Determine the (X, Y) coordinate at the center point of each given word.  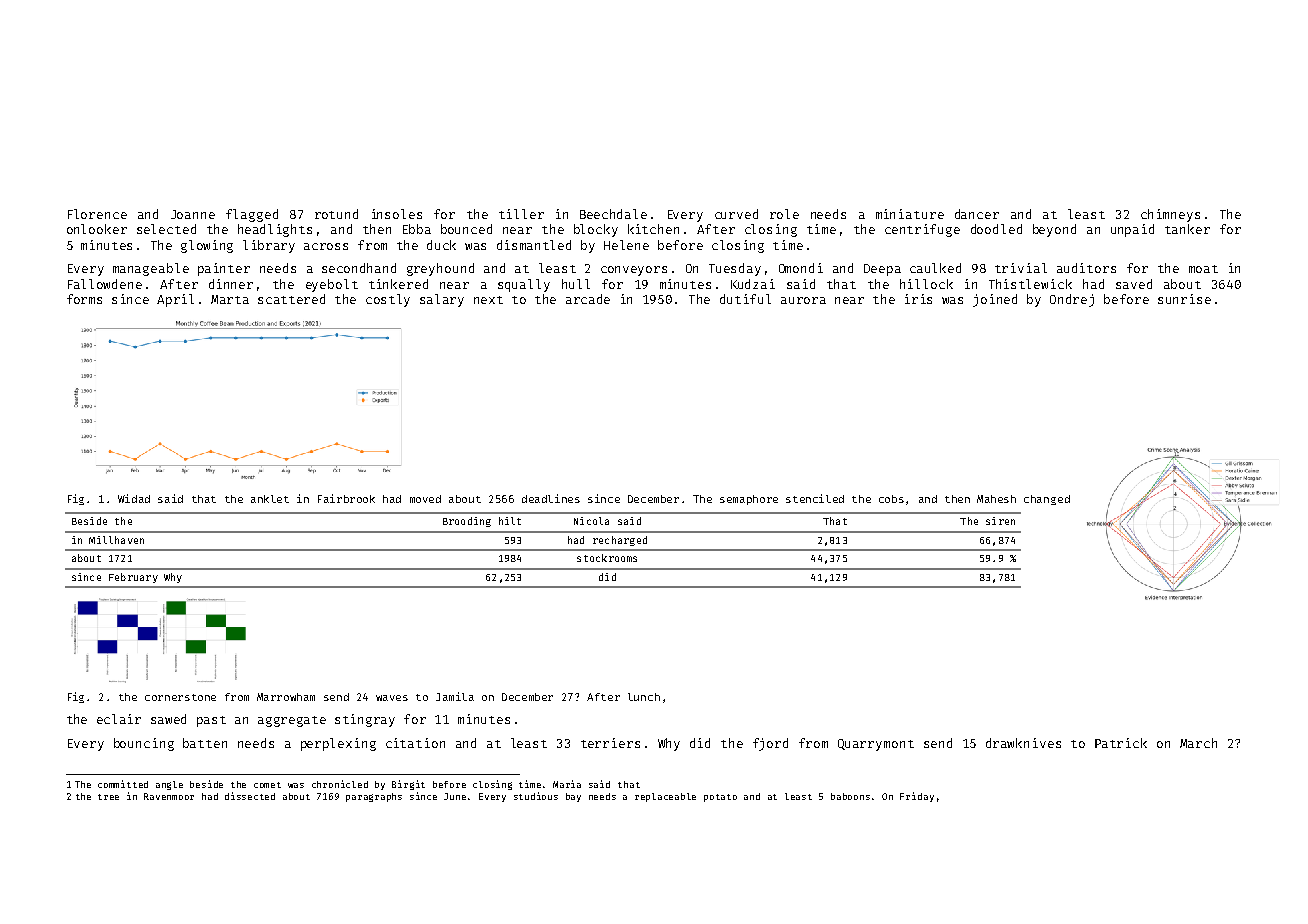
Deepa (882, 270)
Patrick (1121, 743)
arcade (588, 299)
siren (1000, 521)
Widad (134, 498)
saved (1134, 284)
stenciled (815, 498)
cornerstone (180, 697)
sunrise (1184, 299)
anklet (270, 499)
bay (573, 797)
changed (1047, 500)
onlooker (97, 229)
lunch (644, 697)
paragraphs (374, 797)
